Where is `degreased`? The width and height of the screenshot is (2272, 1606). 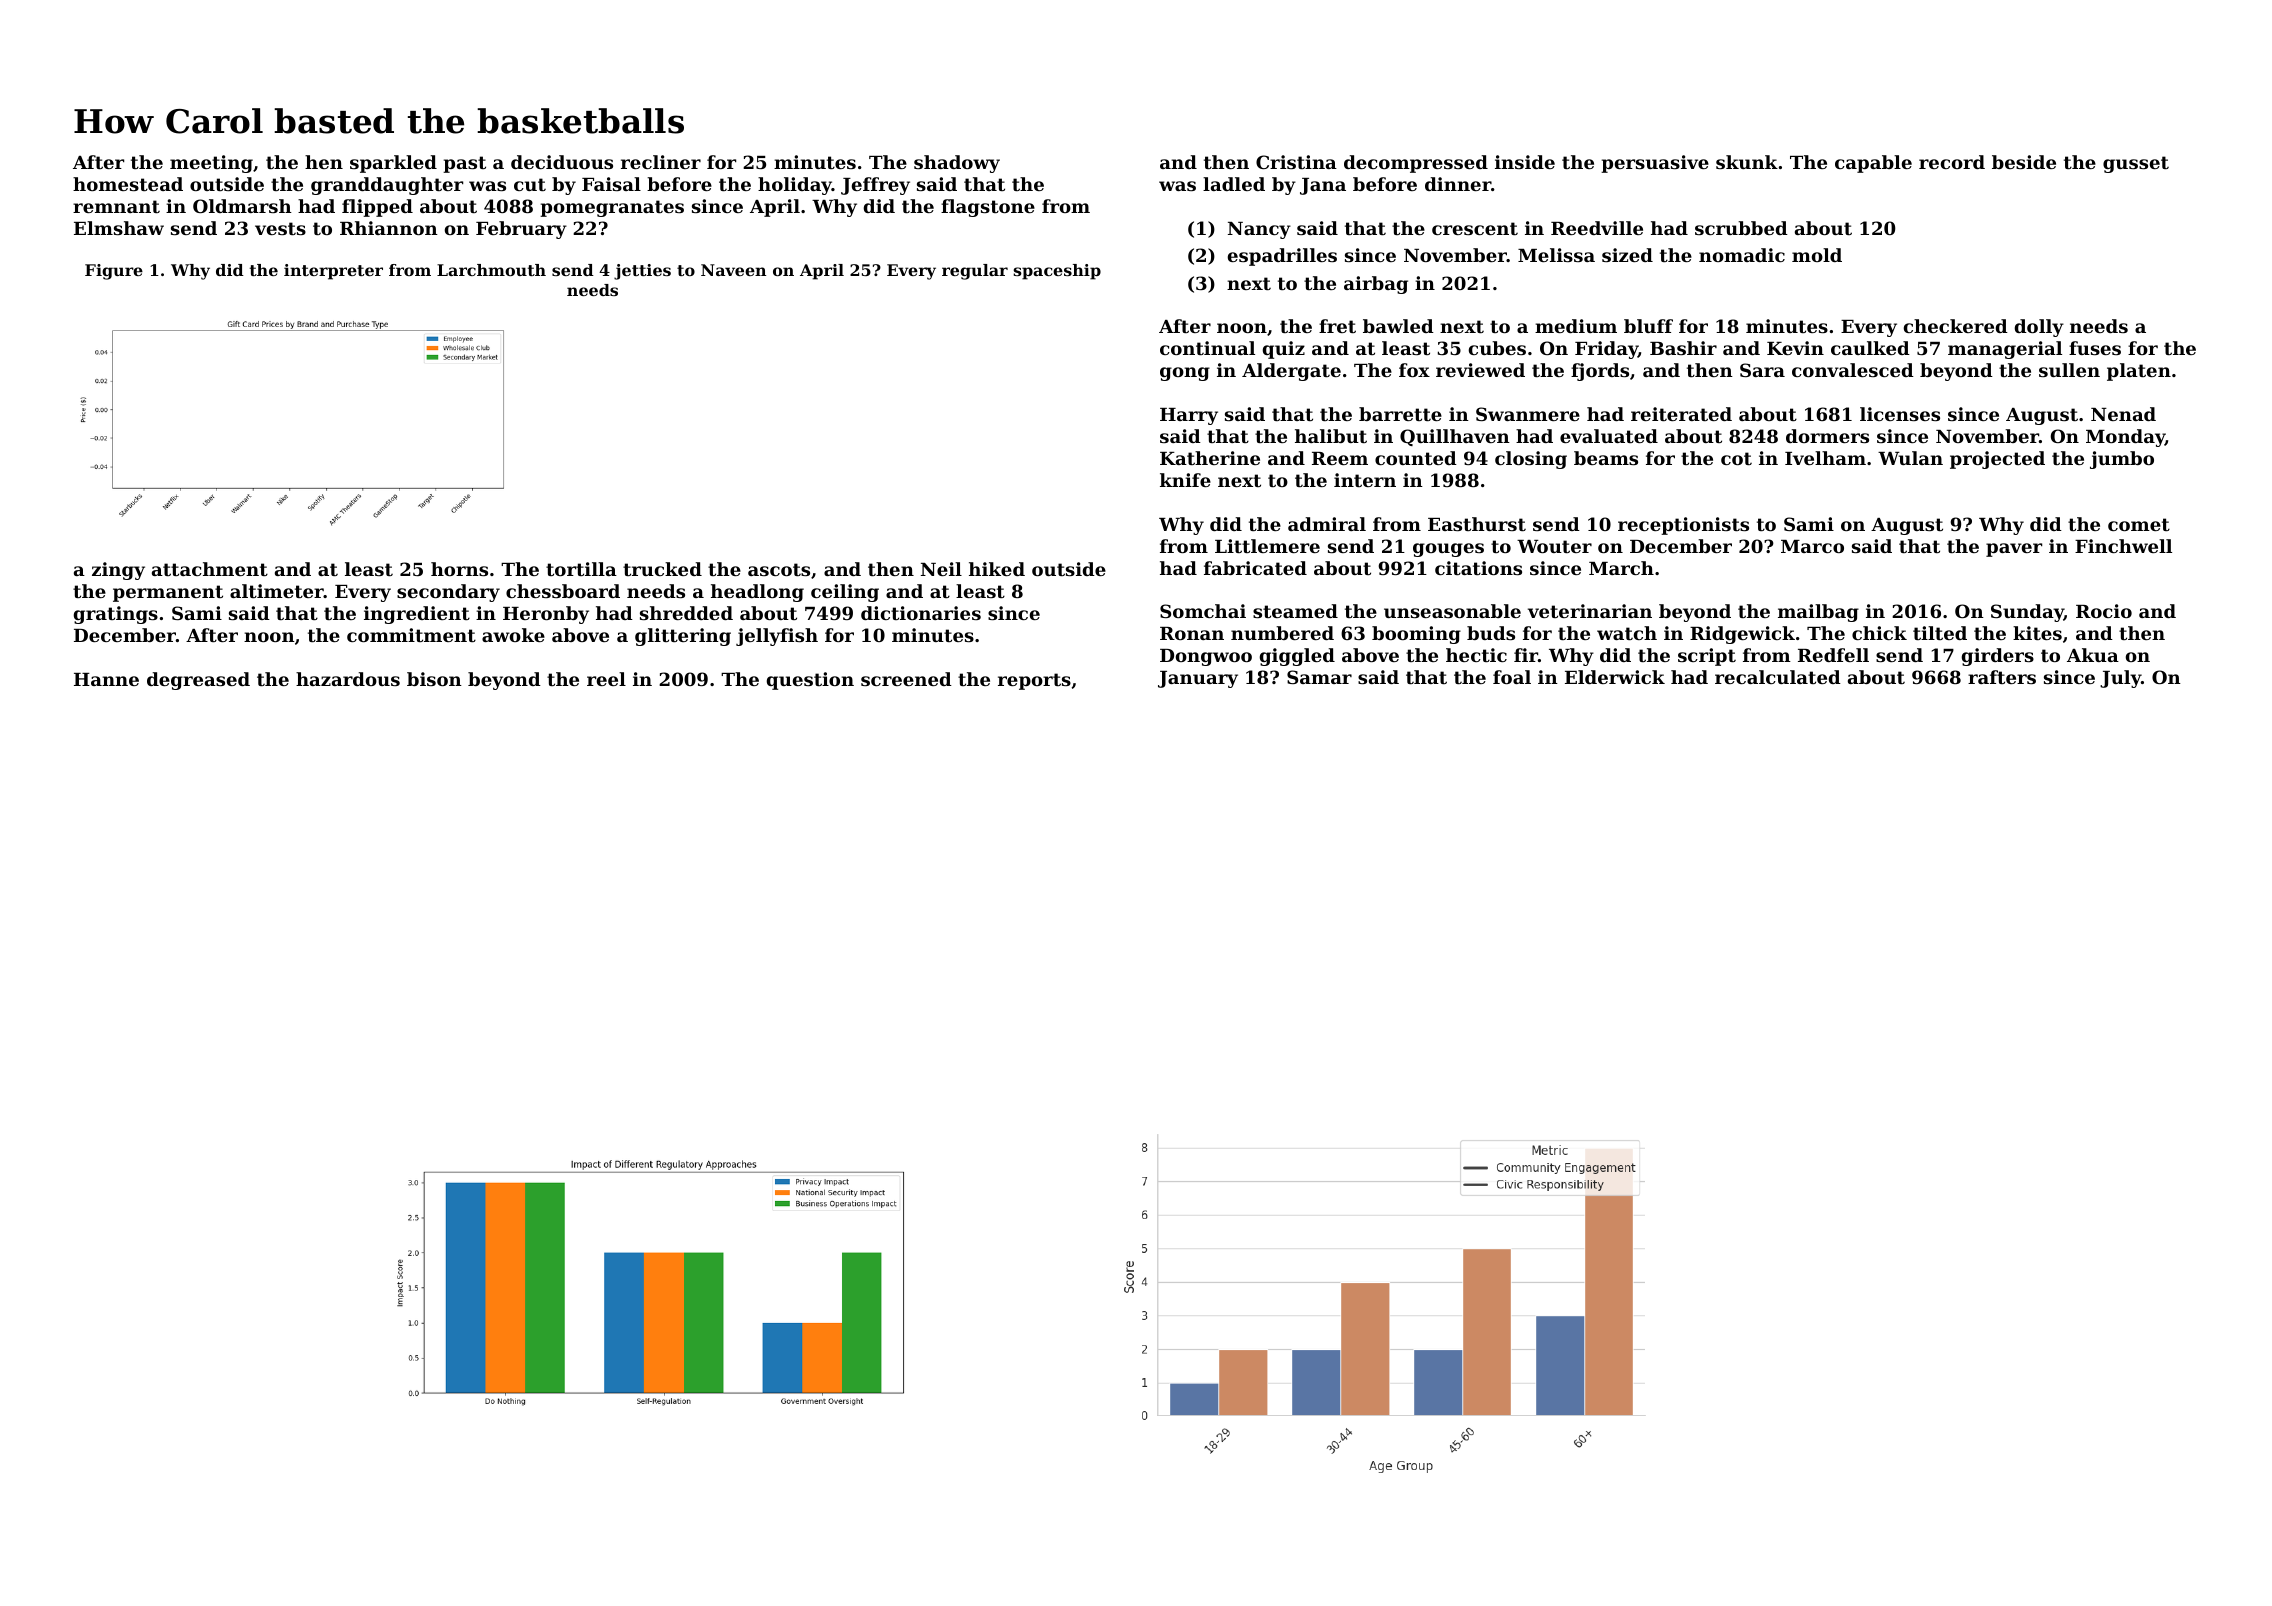
degreased is located at coordinates (198, 681).
